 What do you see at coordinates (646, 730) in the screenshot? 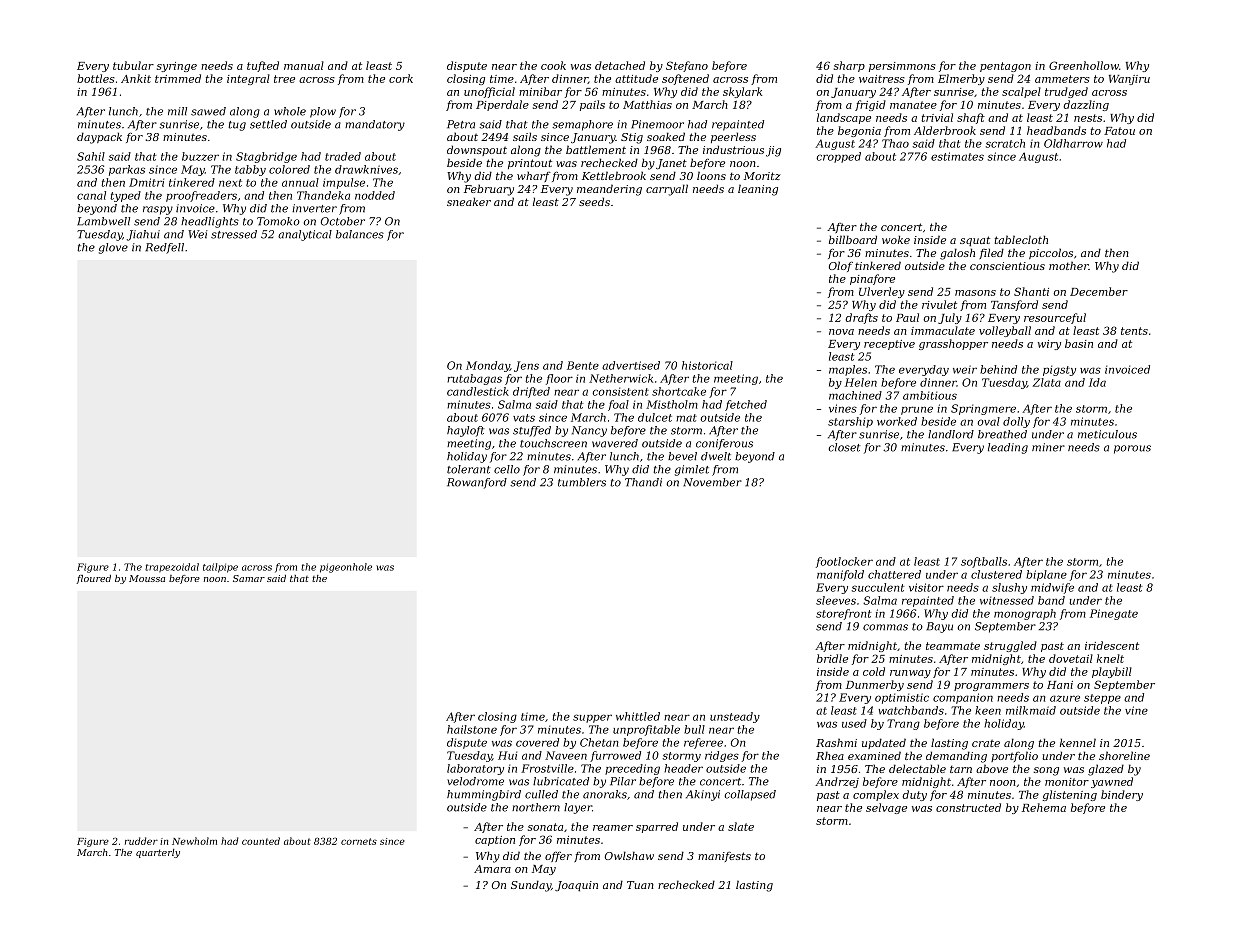
I see `unprofitable` at bounding box center [646, 730].
